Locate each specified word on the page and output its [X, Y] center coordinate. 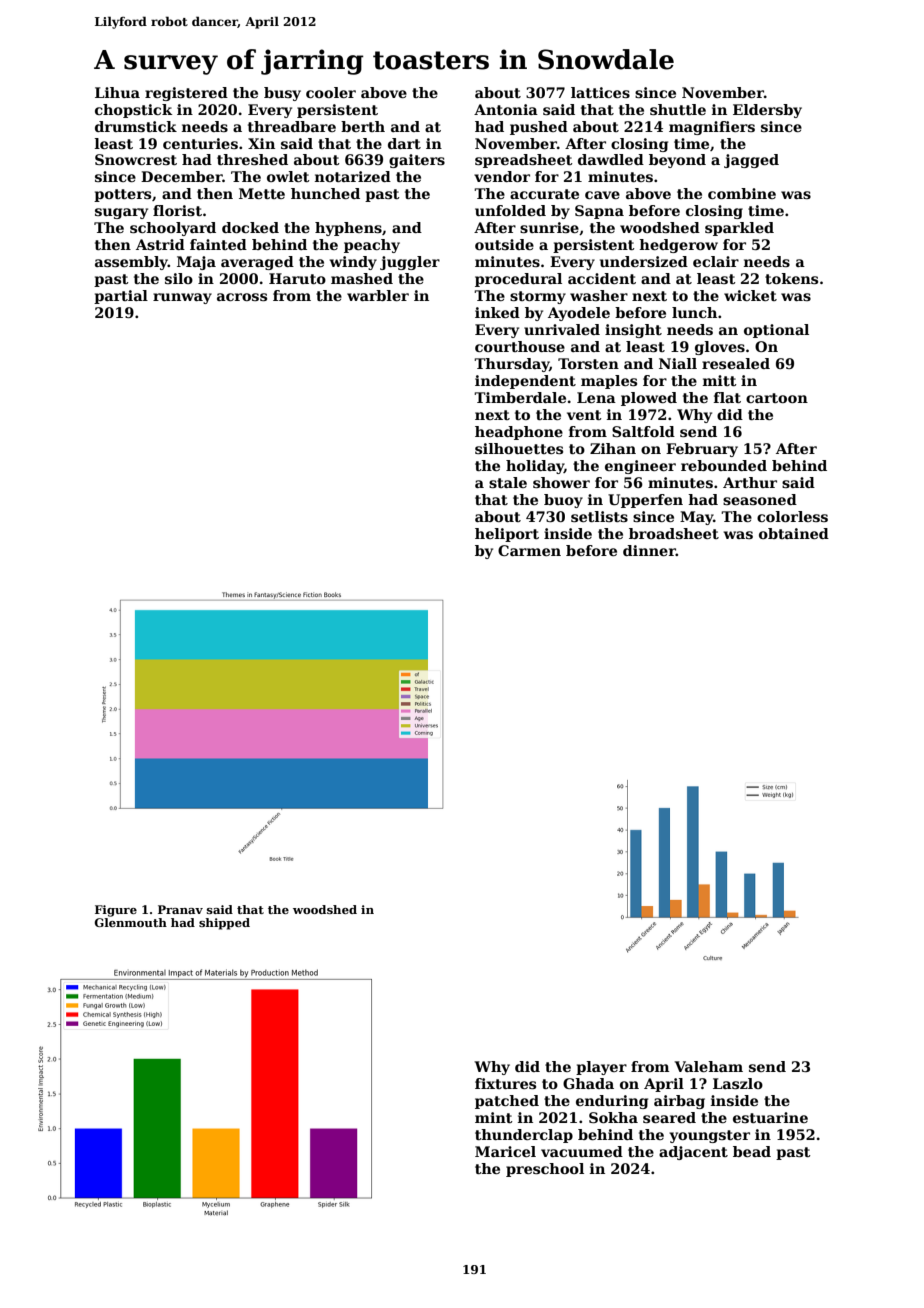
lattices [600, 92]
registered [186, 94]
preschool [545, 1170]
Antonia [506, 109]
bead [752, 1151]
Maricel [505, 1151]
